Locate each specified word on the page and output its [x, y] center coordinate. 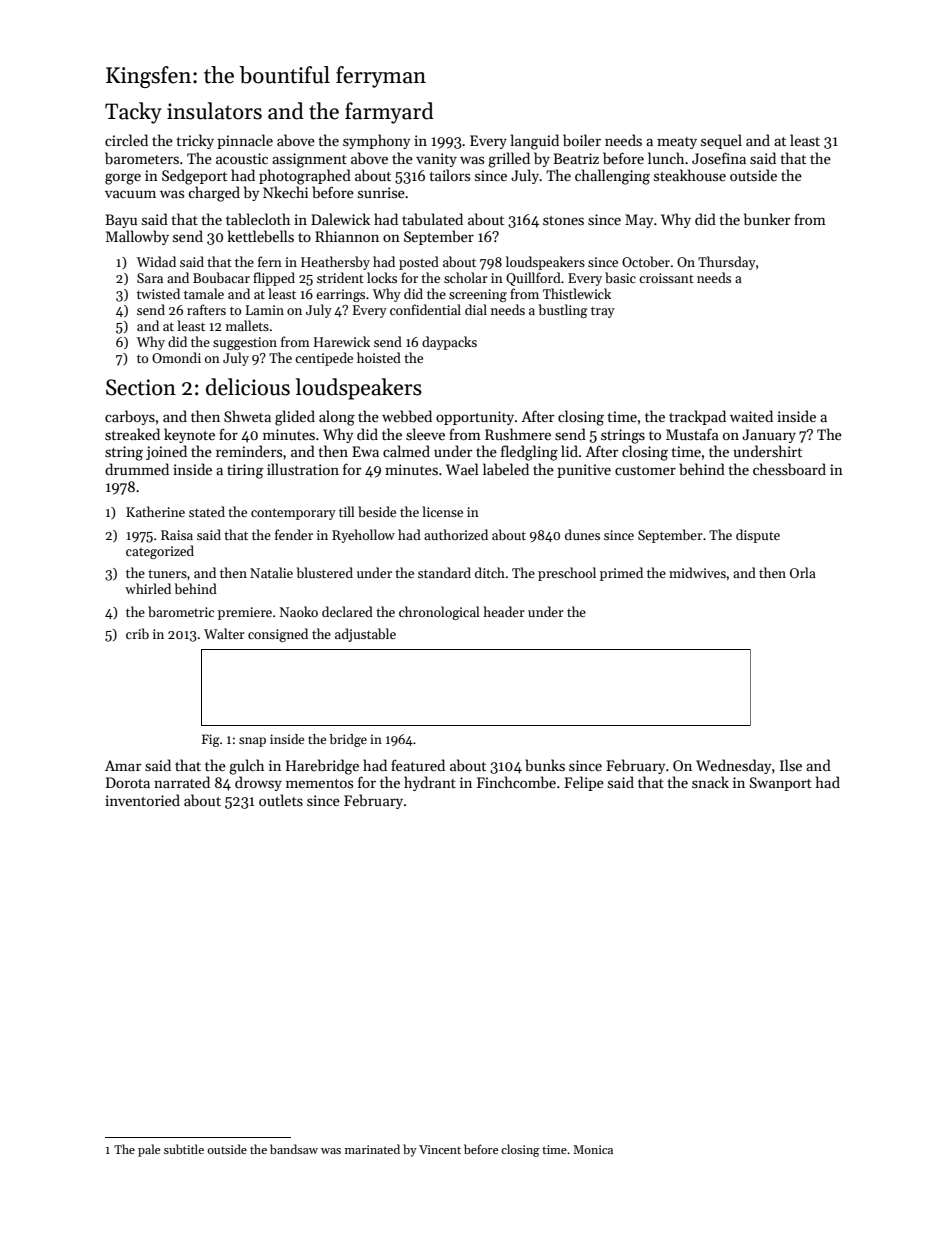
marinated [372, 1149]
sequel [721, 141]
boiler [582, 140]
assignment [309, 160]
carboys [130, 417]
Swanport [781, 784]
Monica [593, 1149]
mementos [319, 783]
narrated [182, 782]
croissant [666, 278]
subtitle [184, 1149]
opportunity [475, 418]
